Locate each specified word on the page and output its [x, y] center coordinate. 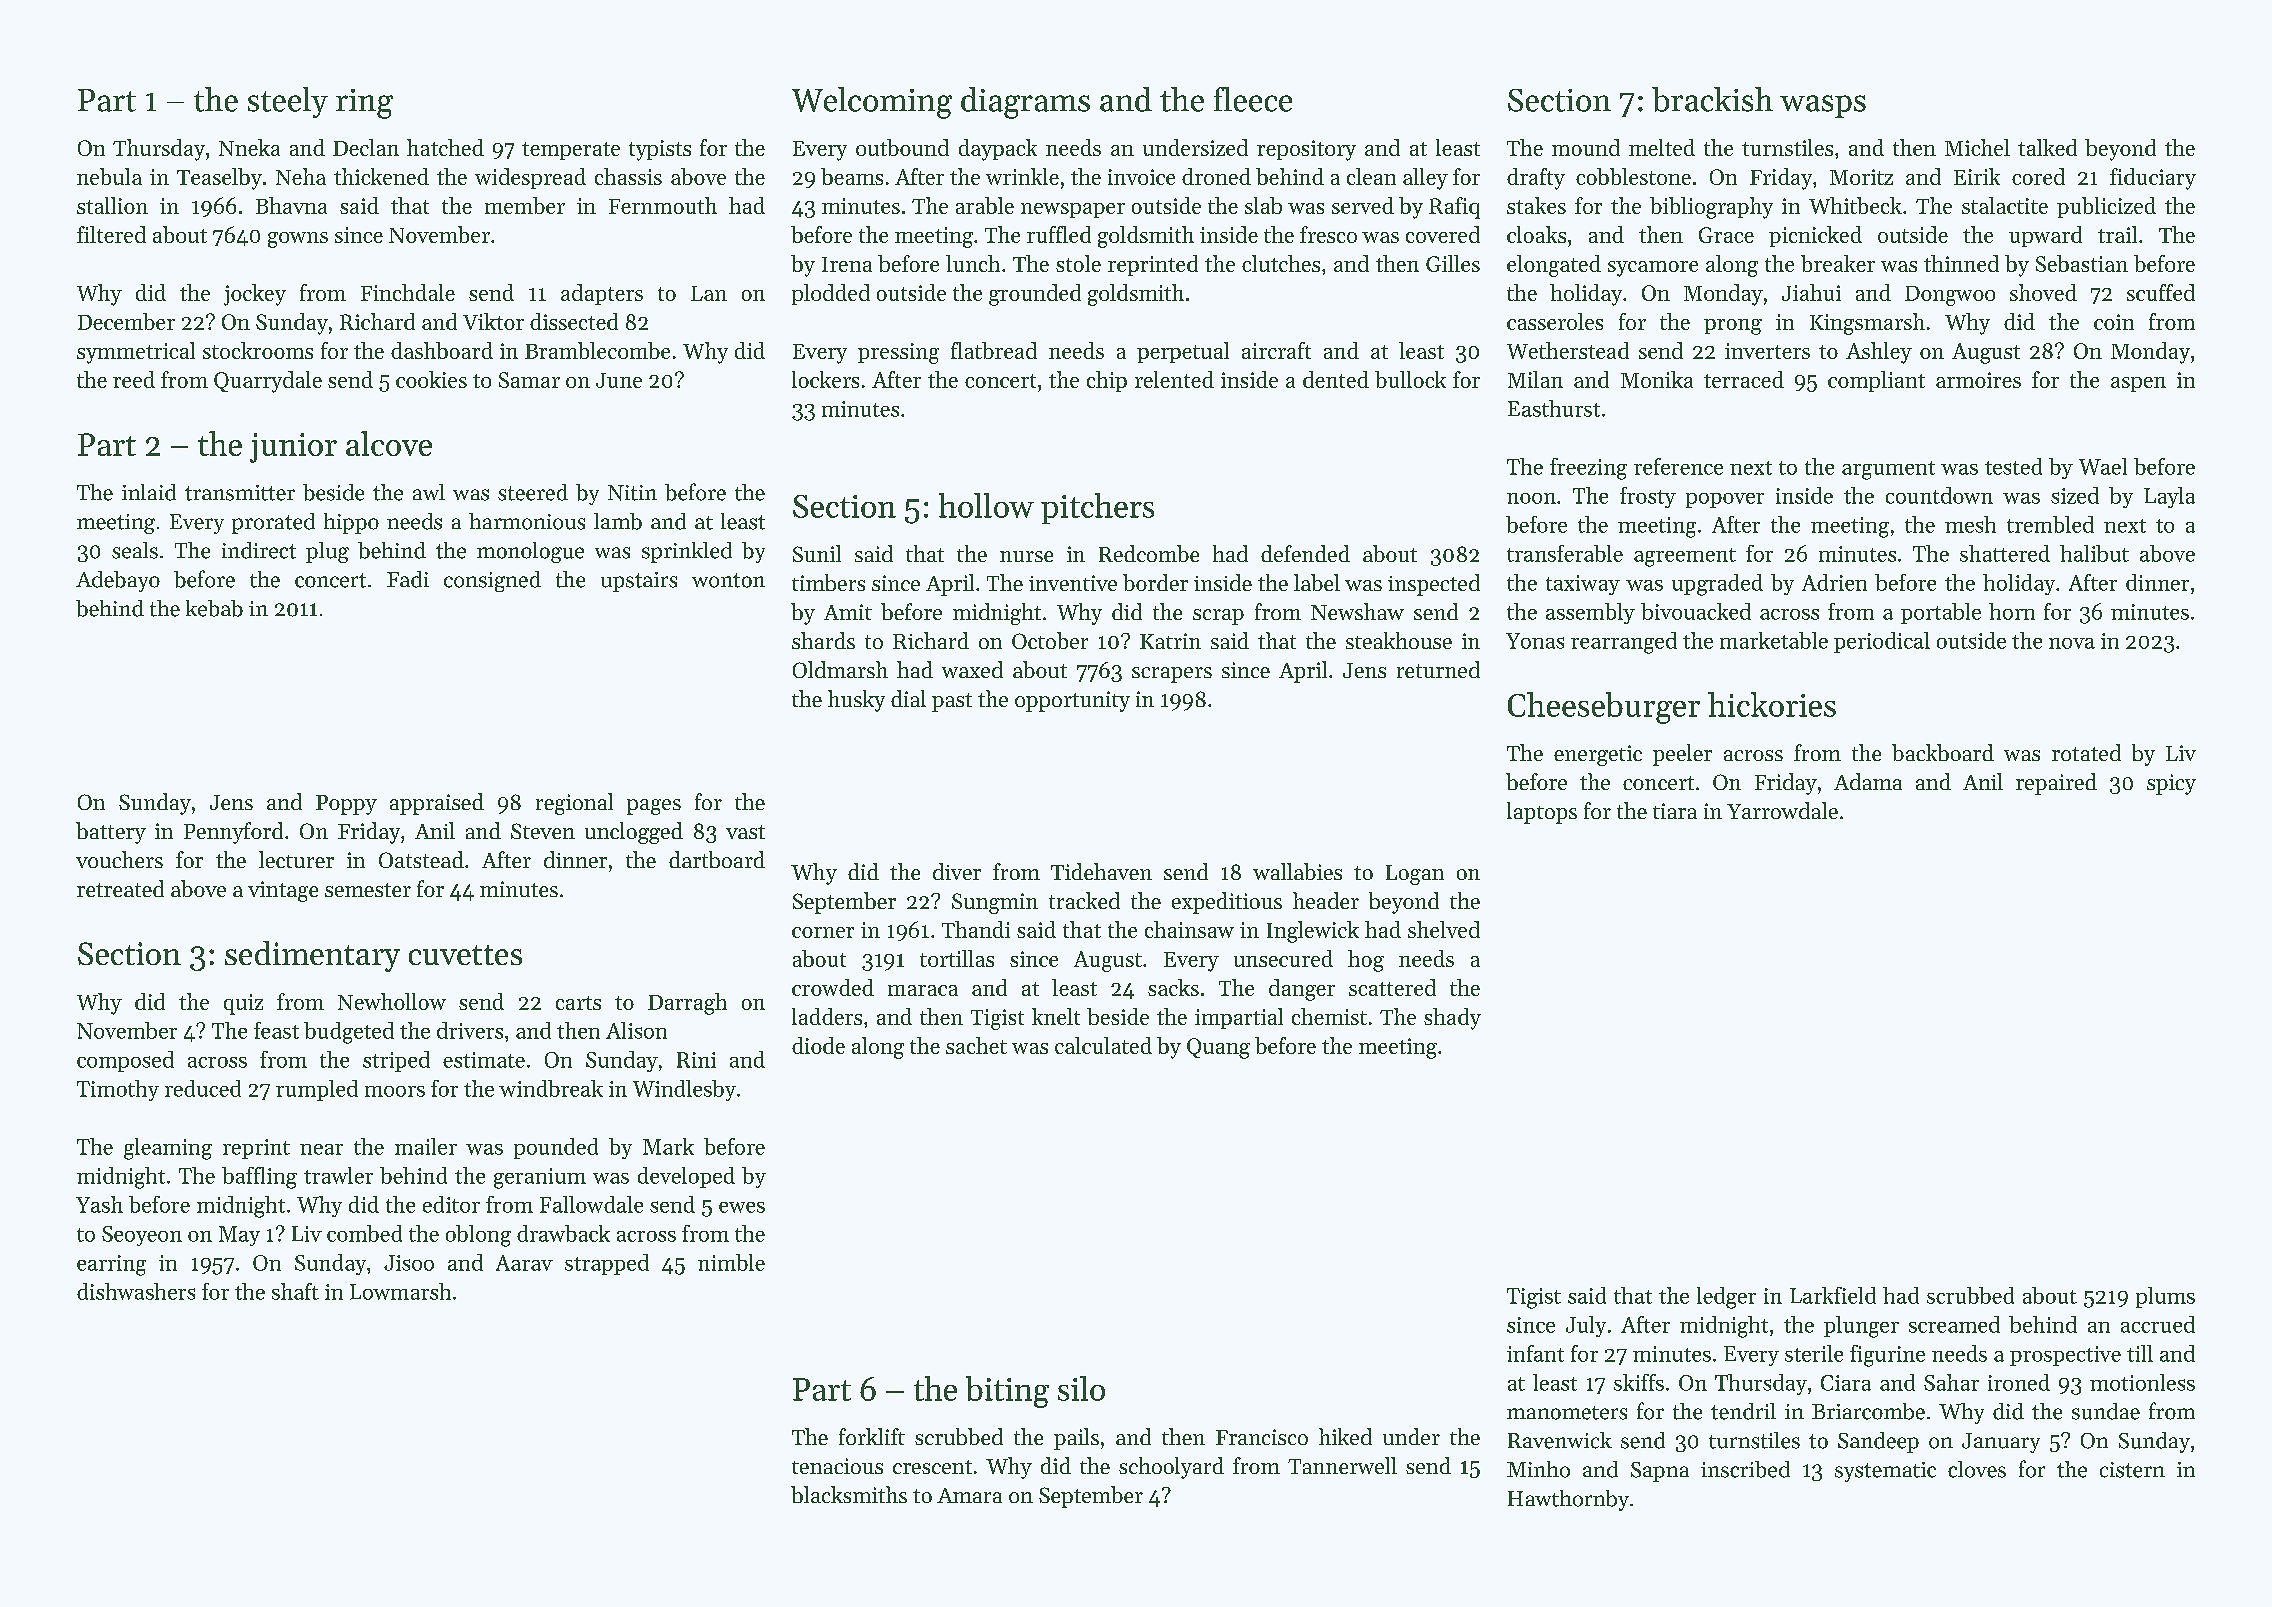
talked [2047, 147]
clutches [1281, 263]
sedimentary [312, 956]
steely [288, 102]
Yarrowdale [1782, 810]
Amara [969, 1495]
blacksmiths [849, 1494]
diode [818, 1045]
